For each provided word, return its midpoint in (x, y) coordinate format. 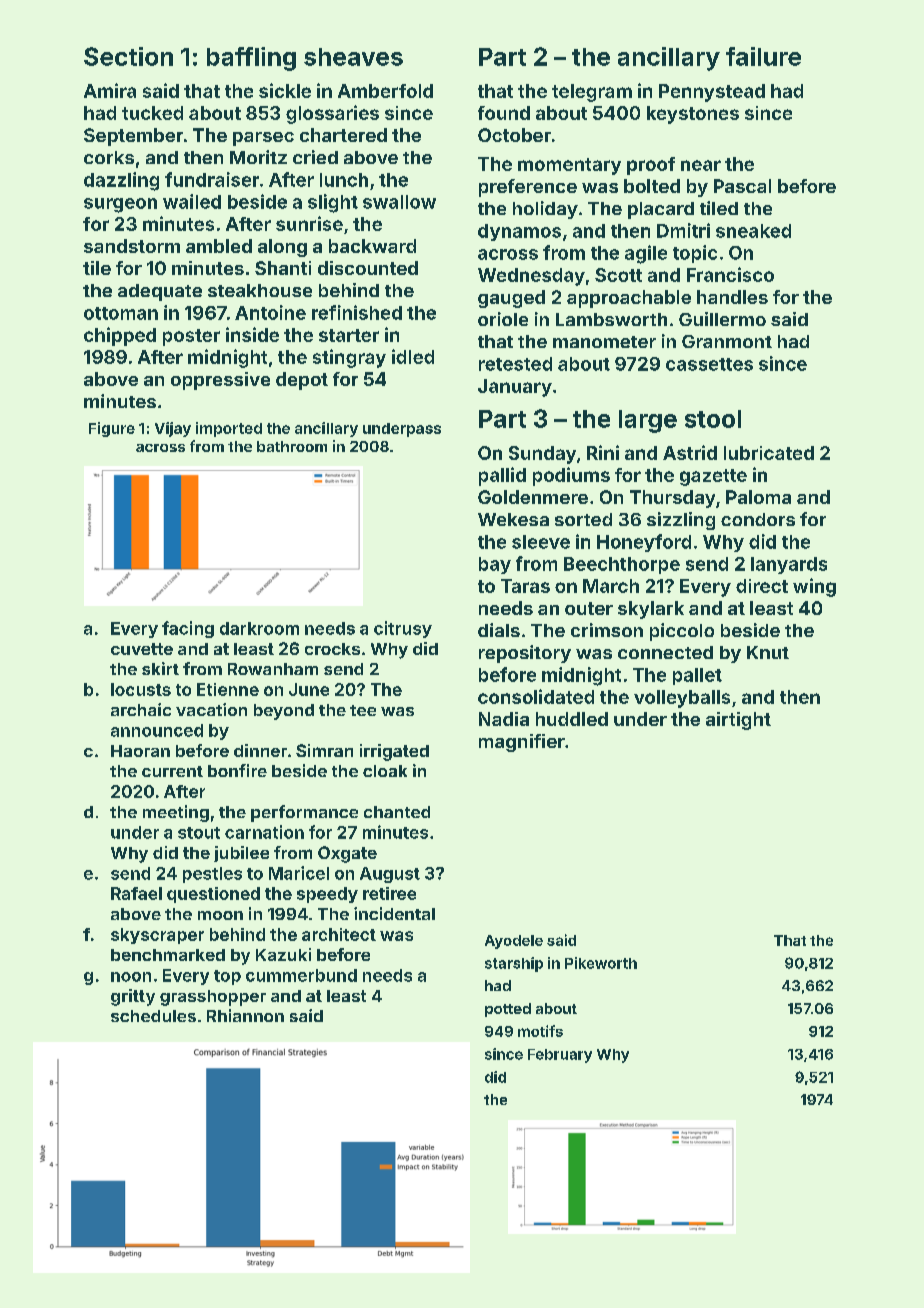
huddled (572, 719)
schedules (153, 1016)
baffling (251, 59)
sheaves (353, 57)
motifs (540, 1031)
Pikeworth (601, 963)
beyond (284, 712)
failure (763, 56)
